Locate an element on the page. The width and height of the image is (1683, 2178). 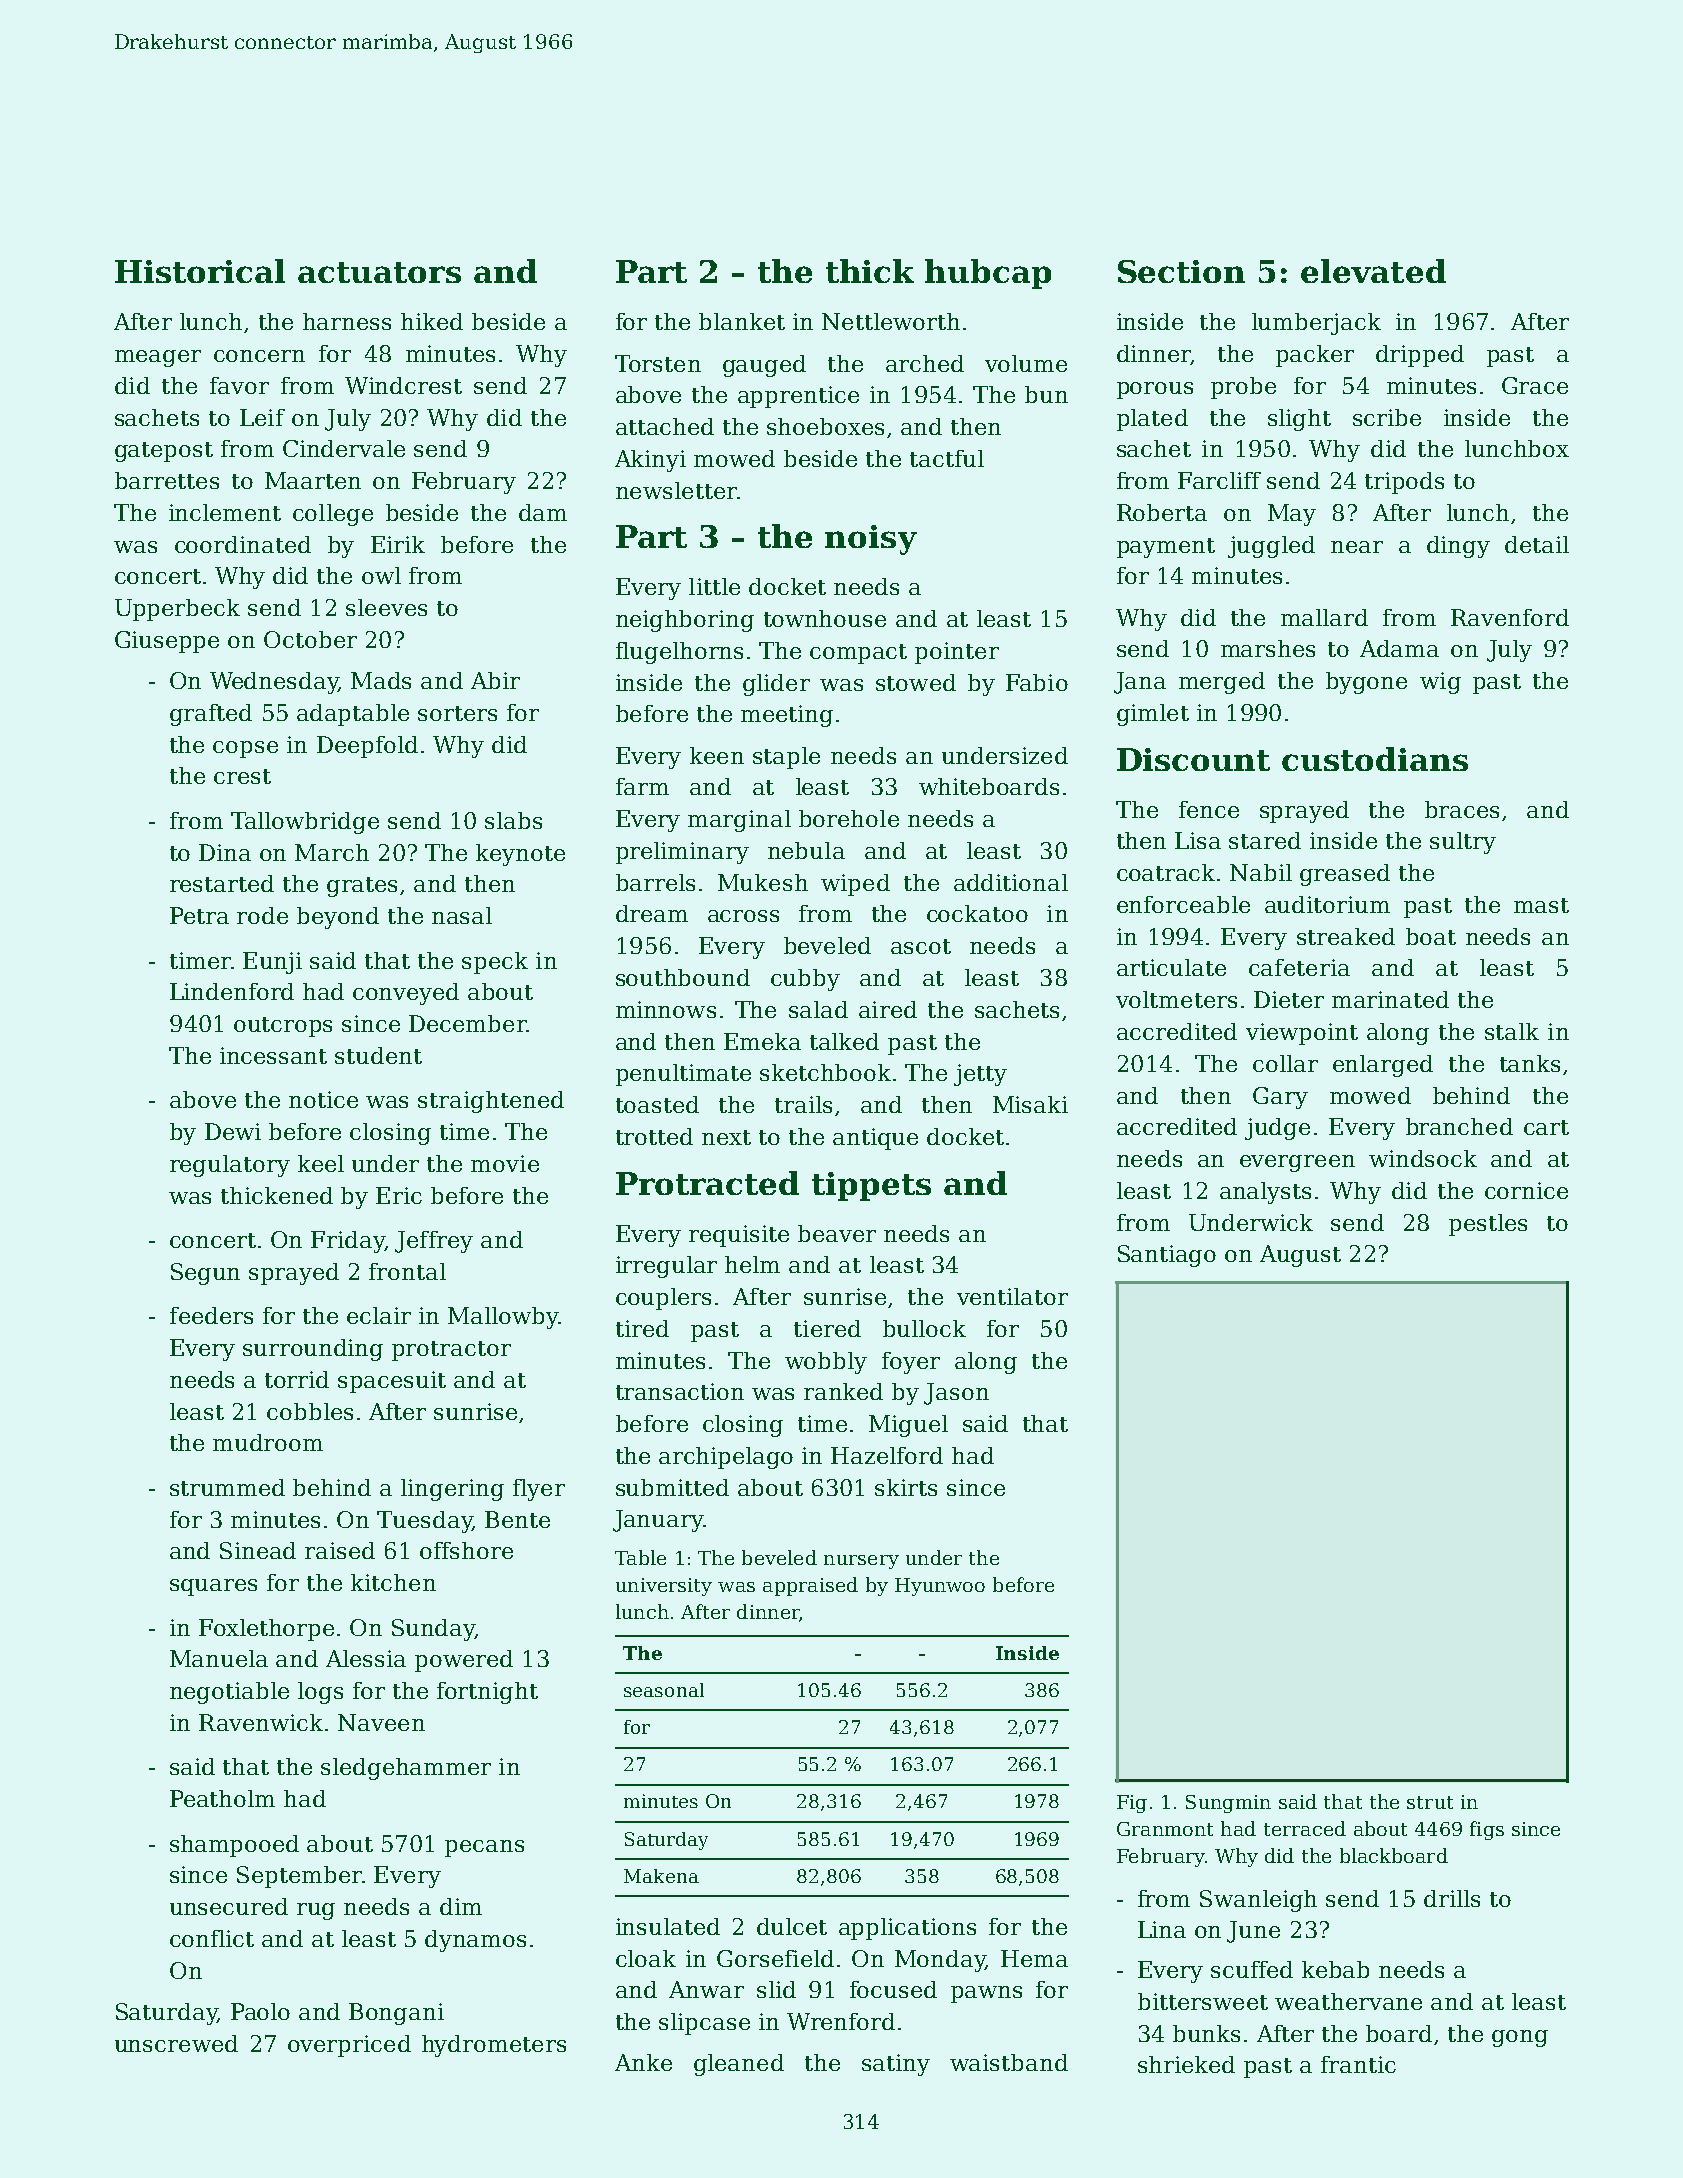
drills is located at coordinates (1452, 1898).
